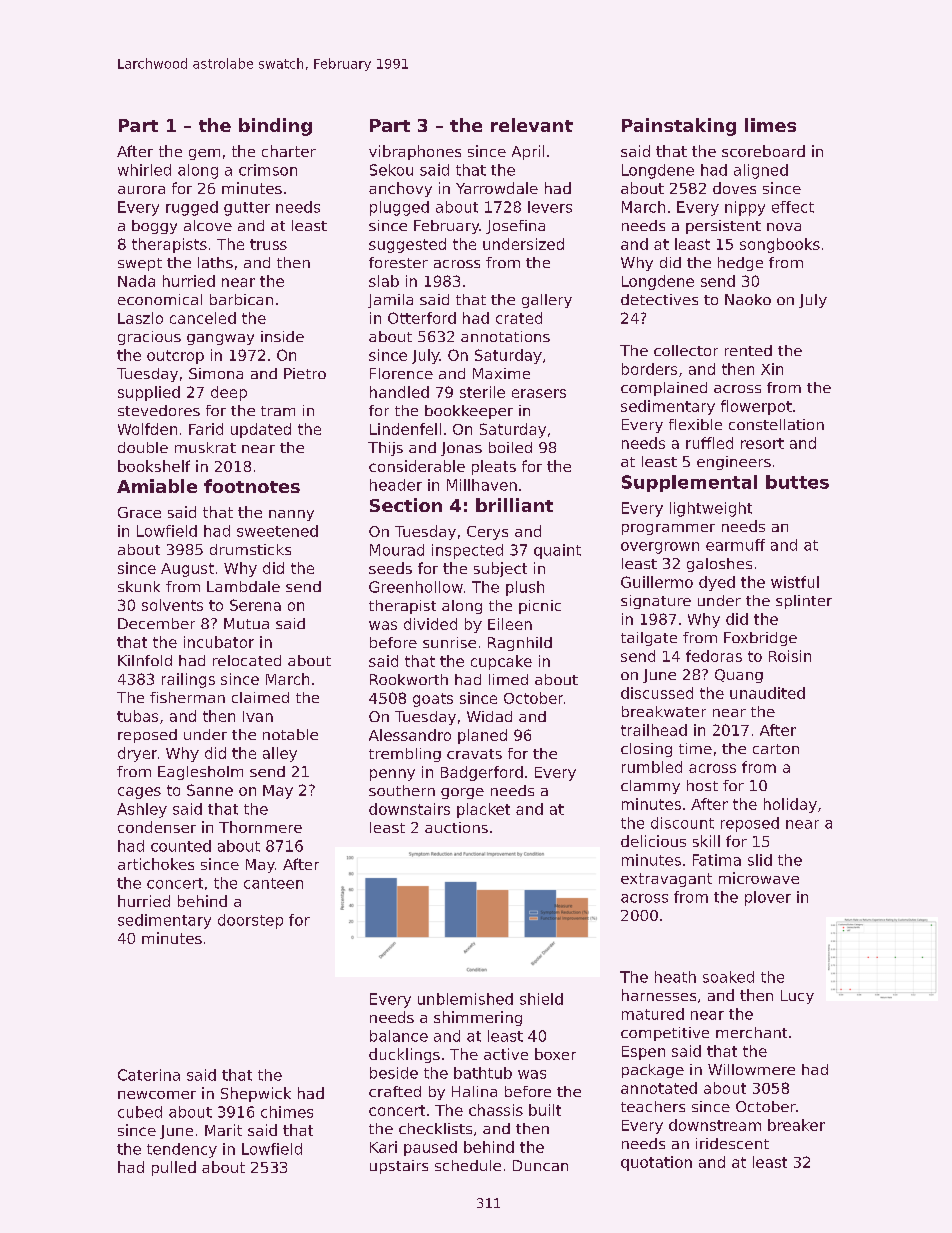  Describe the element at coordinates (258, 716) in the page. I see `Ivan` at that location.
